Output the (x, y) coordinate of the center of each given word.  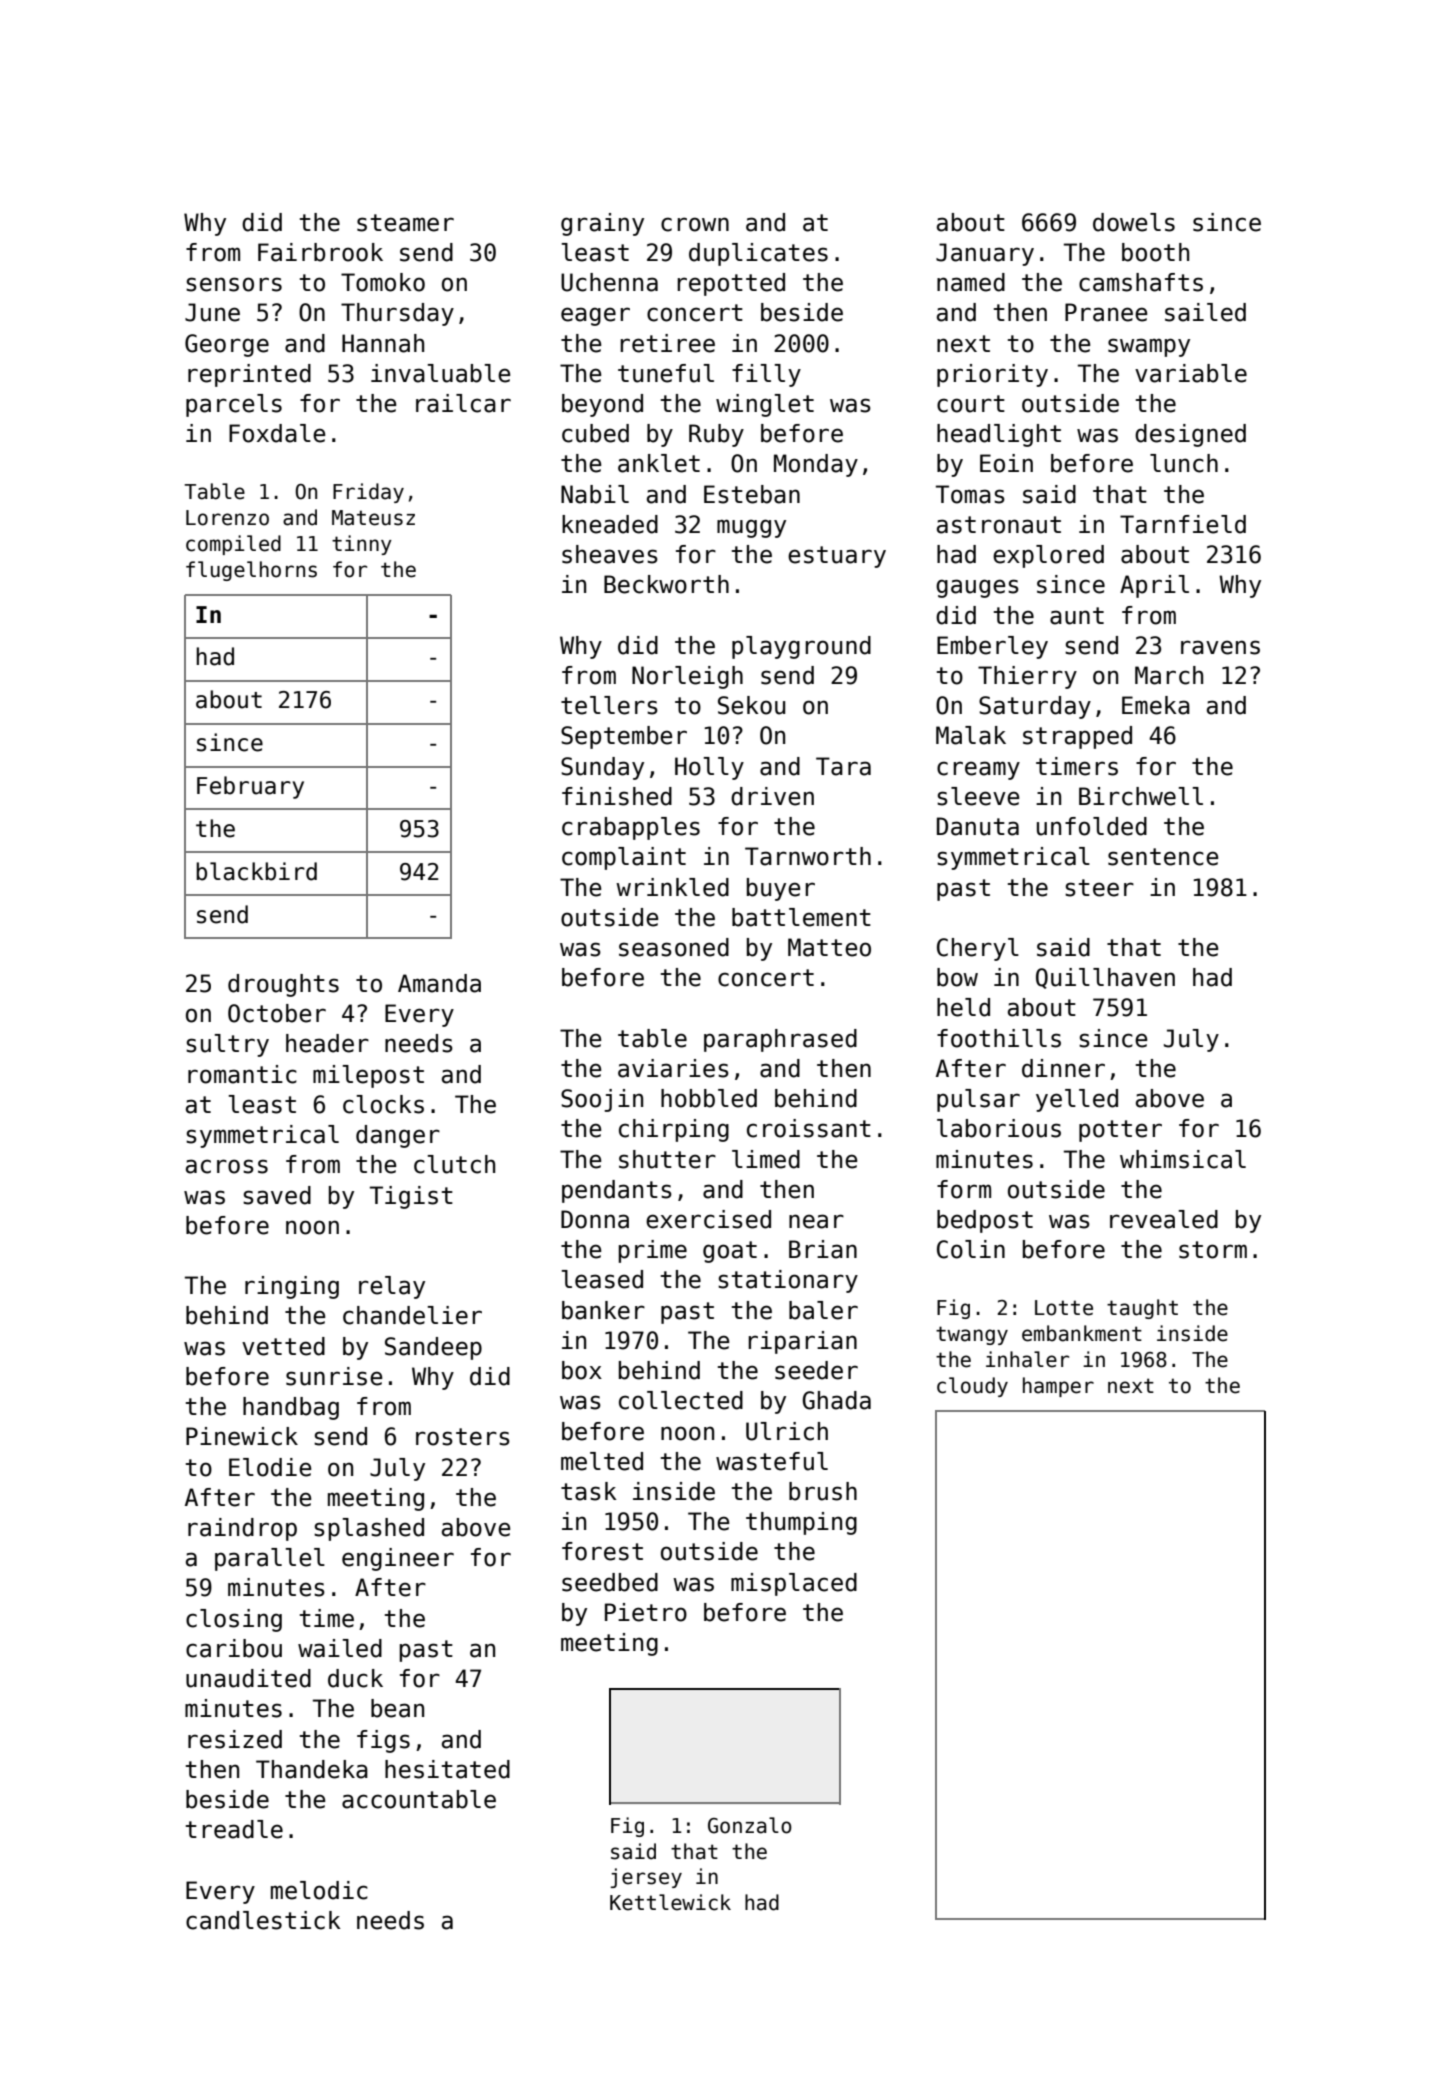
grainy (602, 224)
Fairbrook (320, 252)
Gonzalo (750, 1825)
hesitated (447, 1769)
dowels (1134, 222)
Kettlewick (670, 1902)
